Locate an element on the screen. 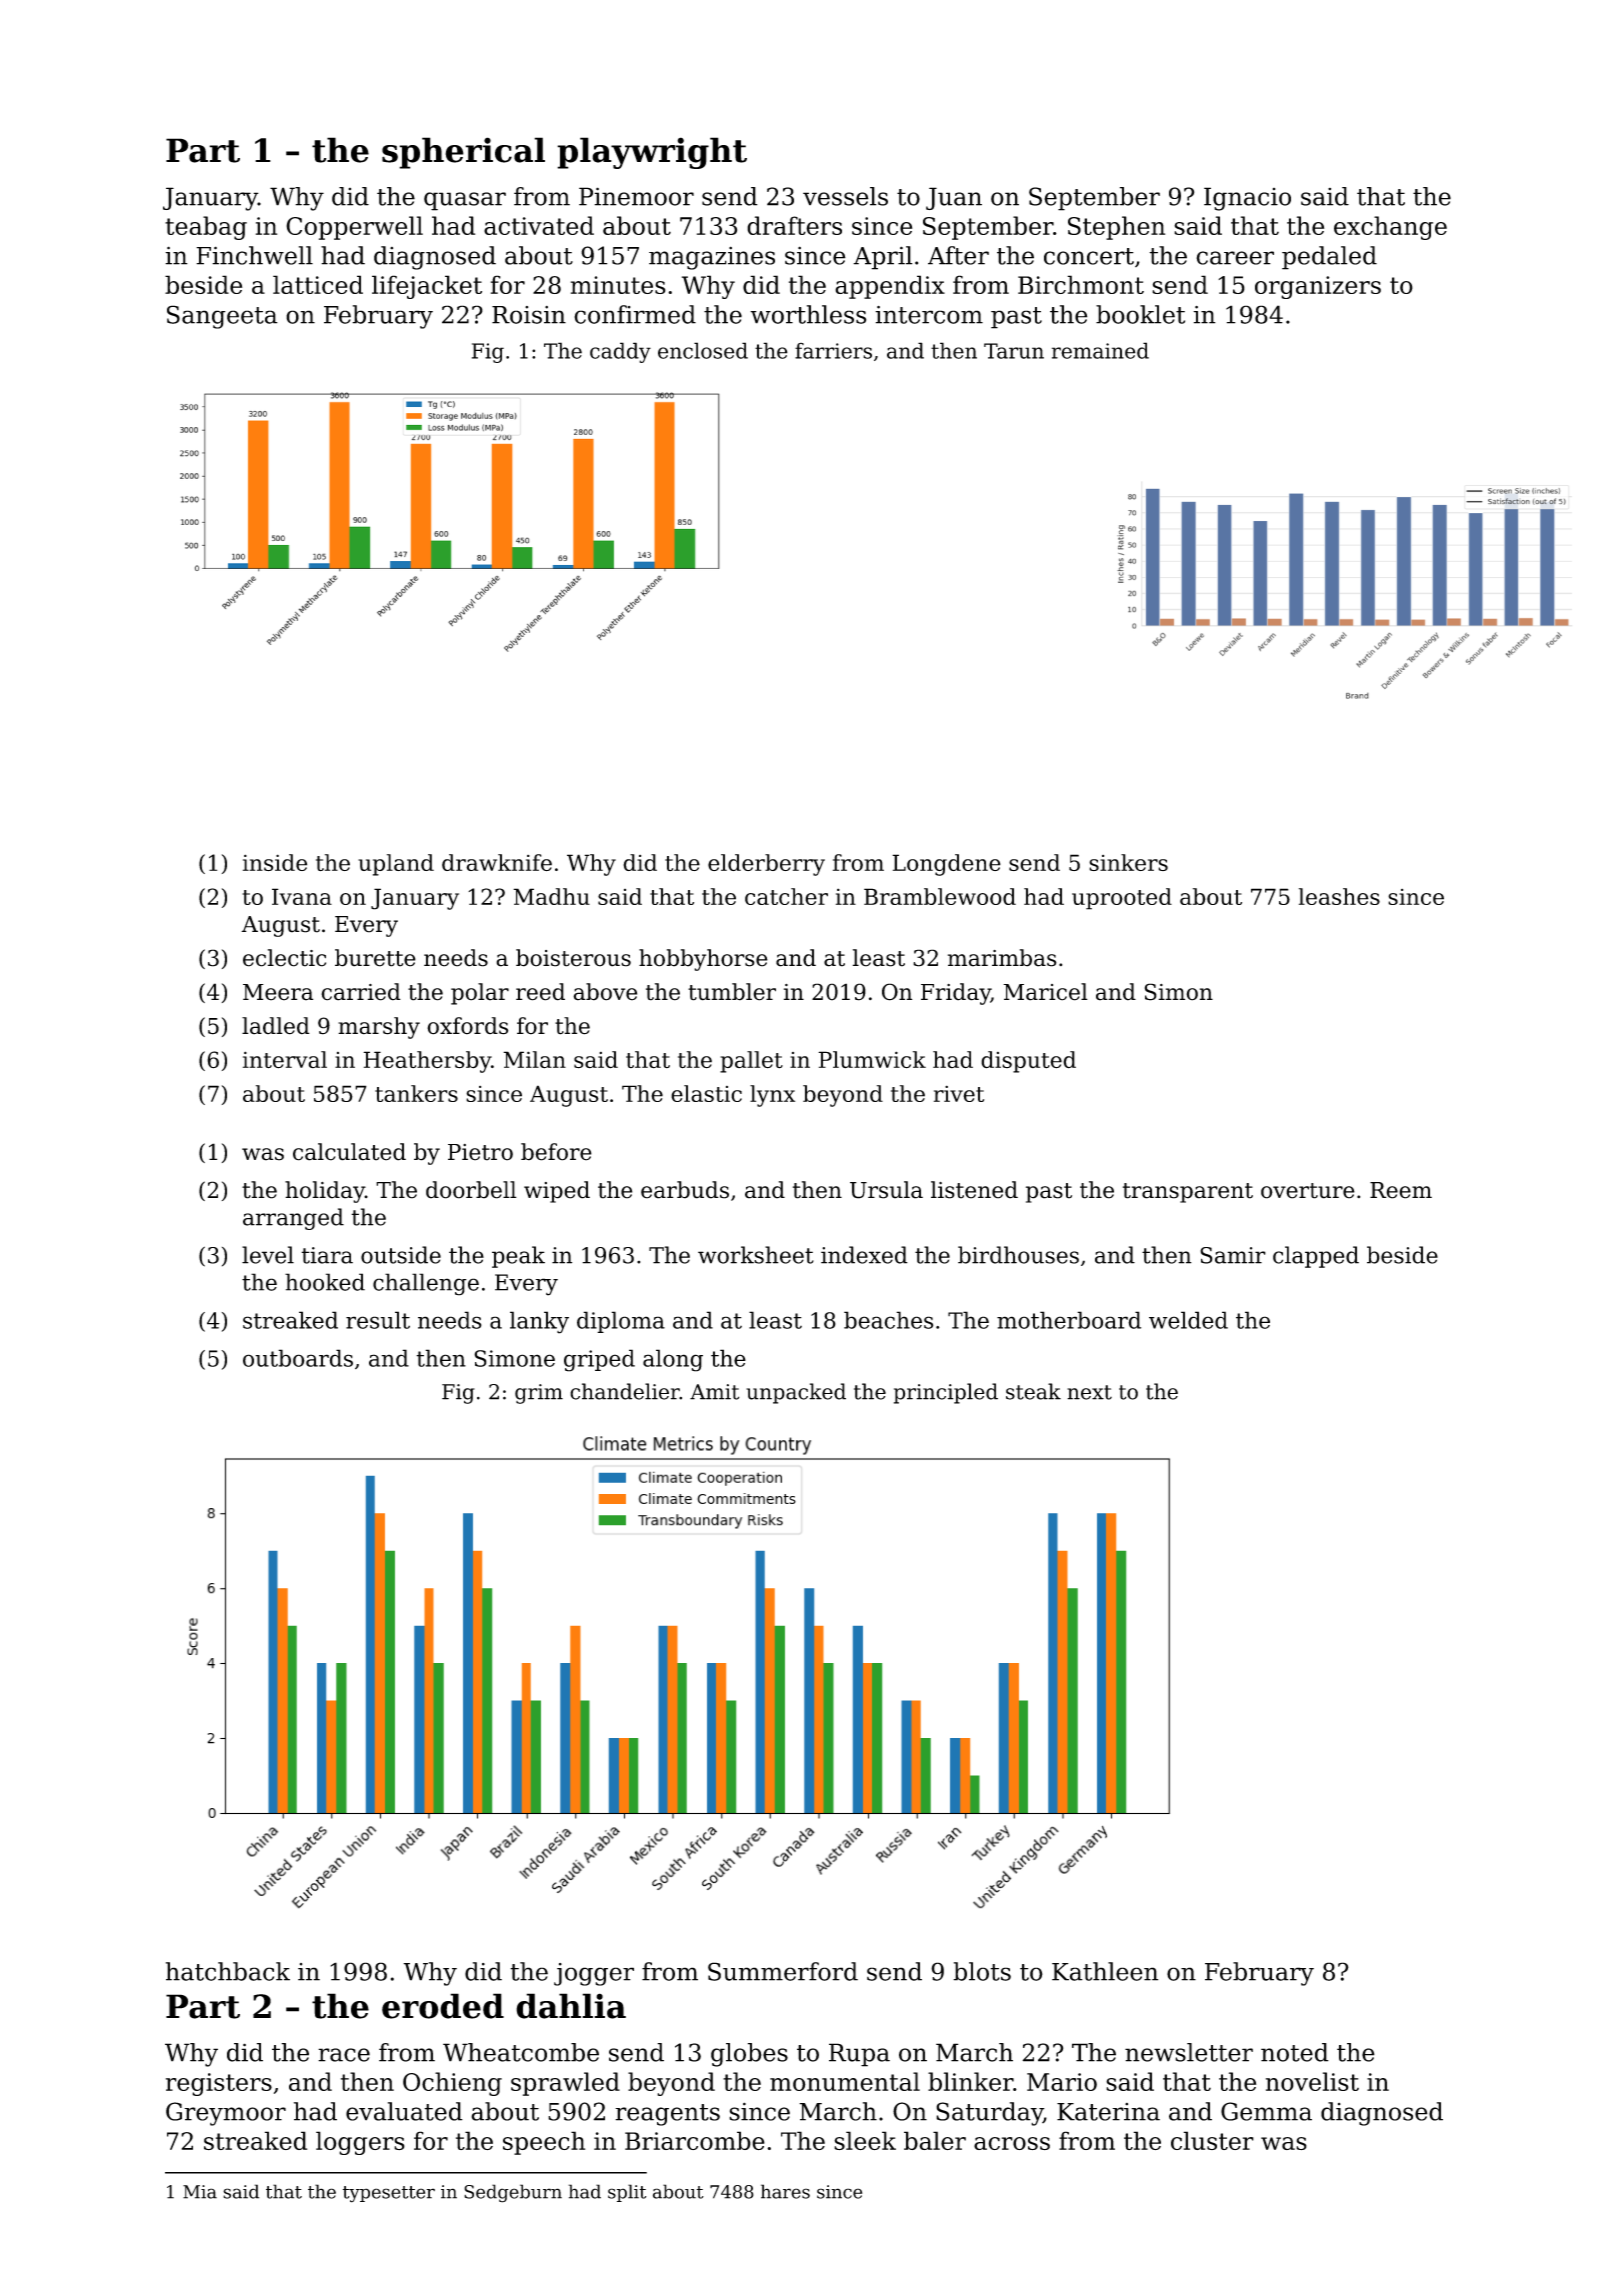  spherical is located at coordinates (463, 153).
